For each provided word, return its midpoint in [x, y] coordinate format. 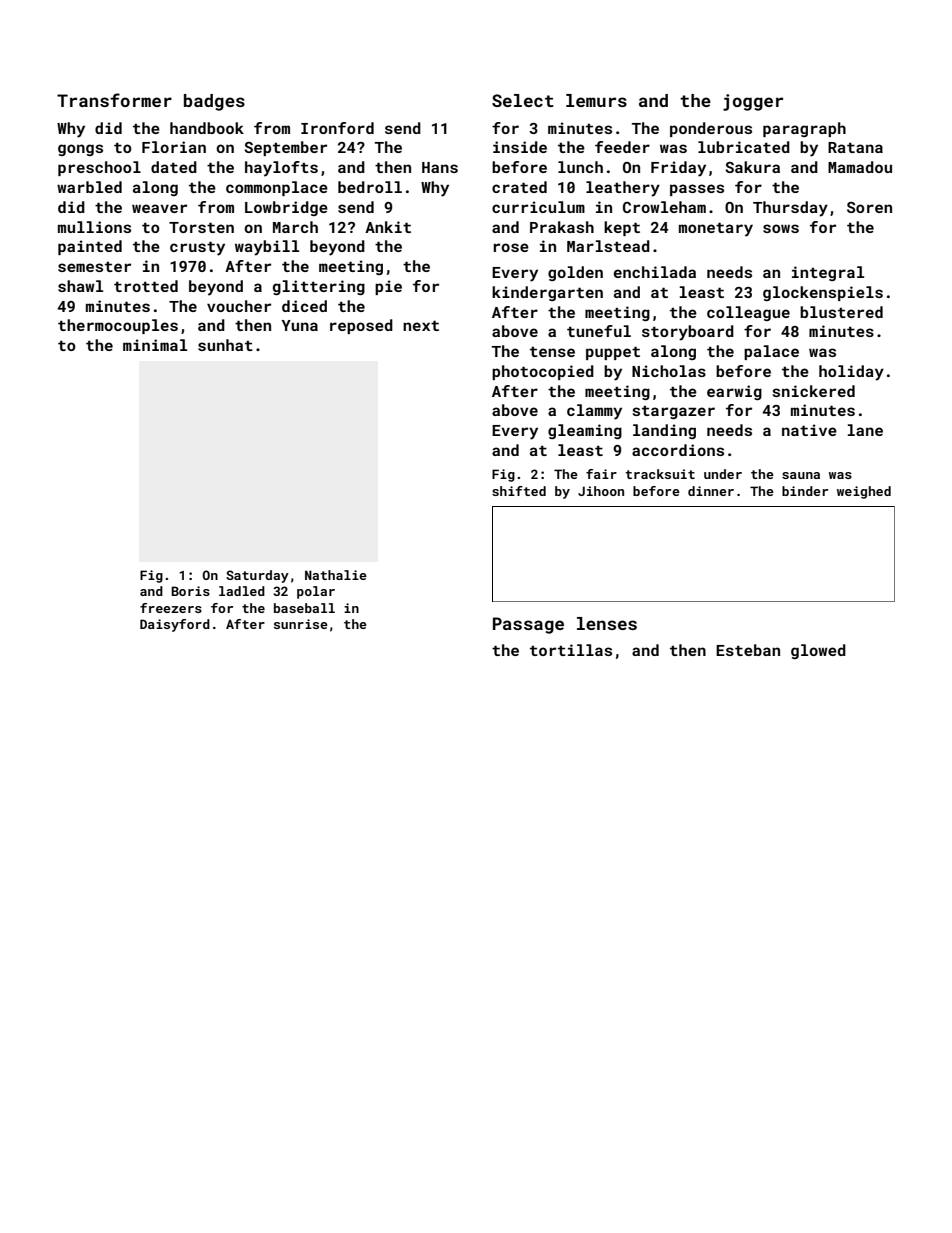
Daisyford [175, 625]
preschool [99, 168]
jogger [753, 102]
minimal [155, 345]
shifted [519, 491]
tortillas [571, 650]
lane [865, 430]
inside [520, 147]
